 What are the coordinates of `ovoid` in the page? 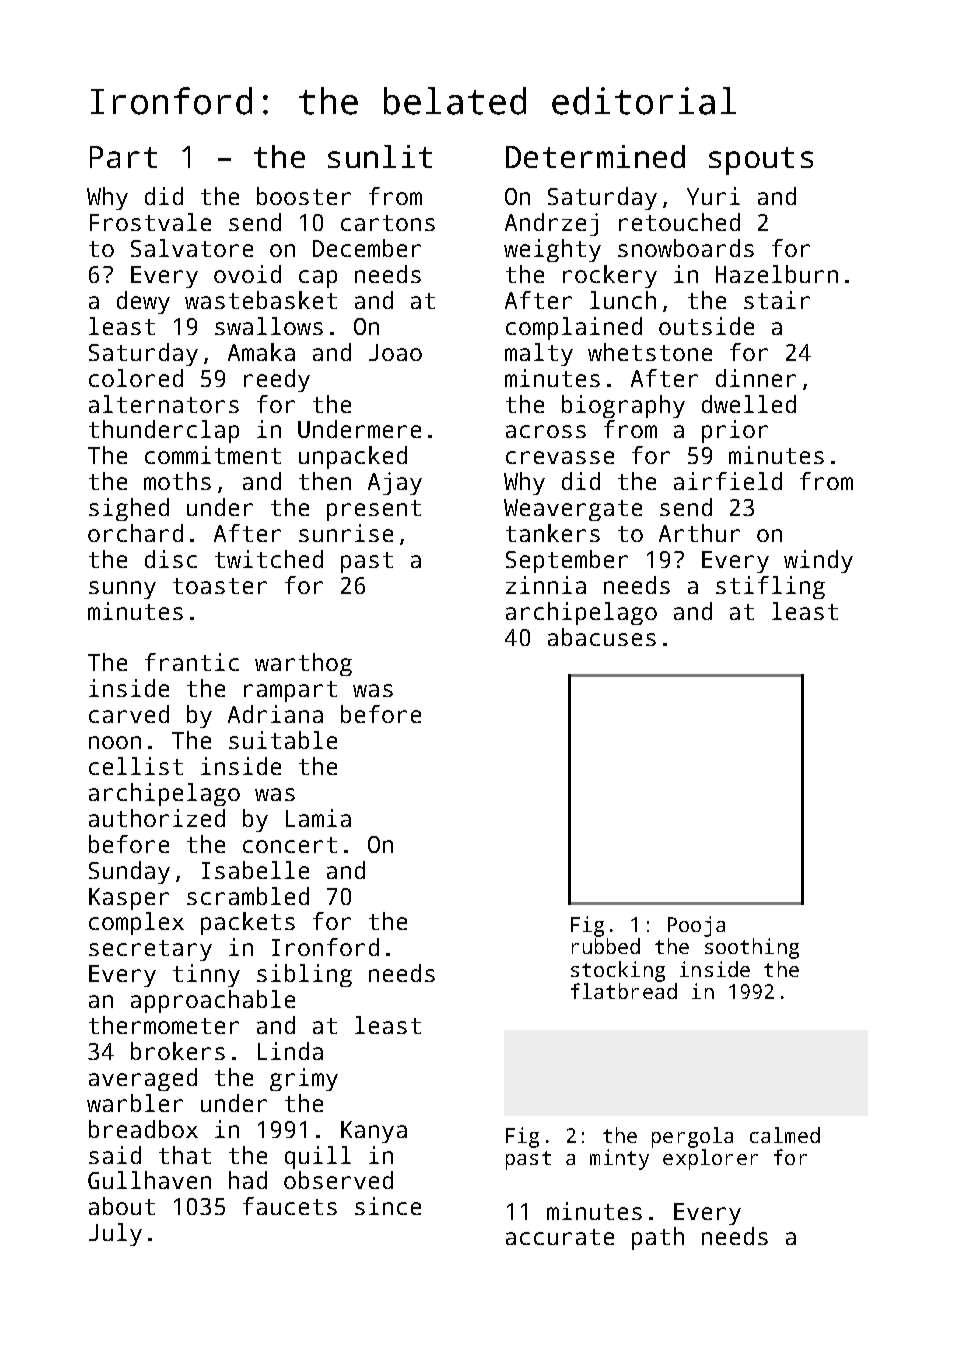 It's located at (247, 274).
